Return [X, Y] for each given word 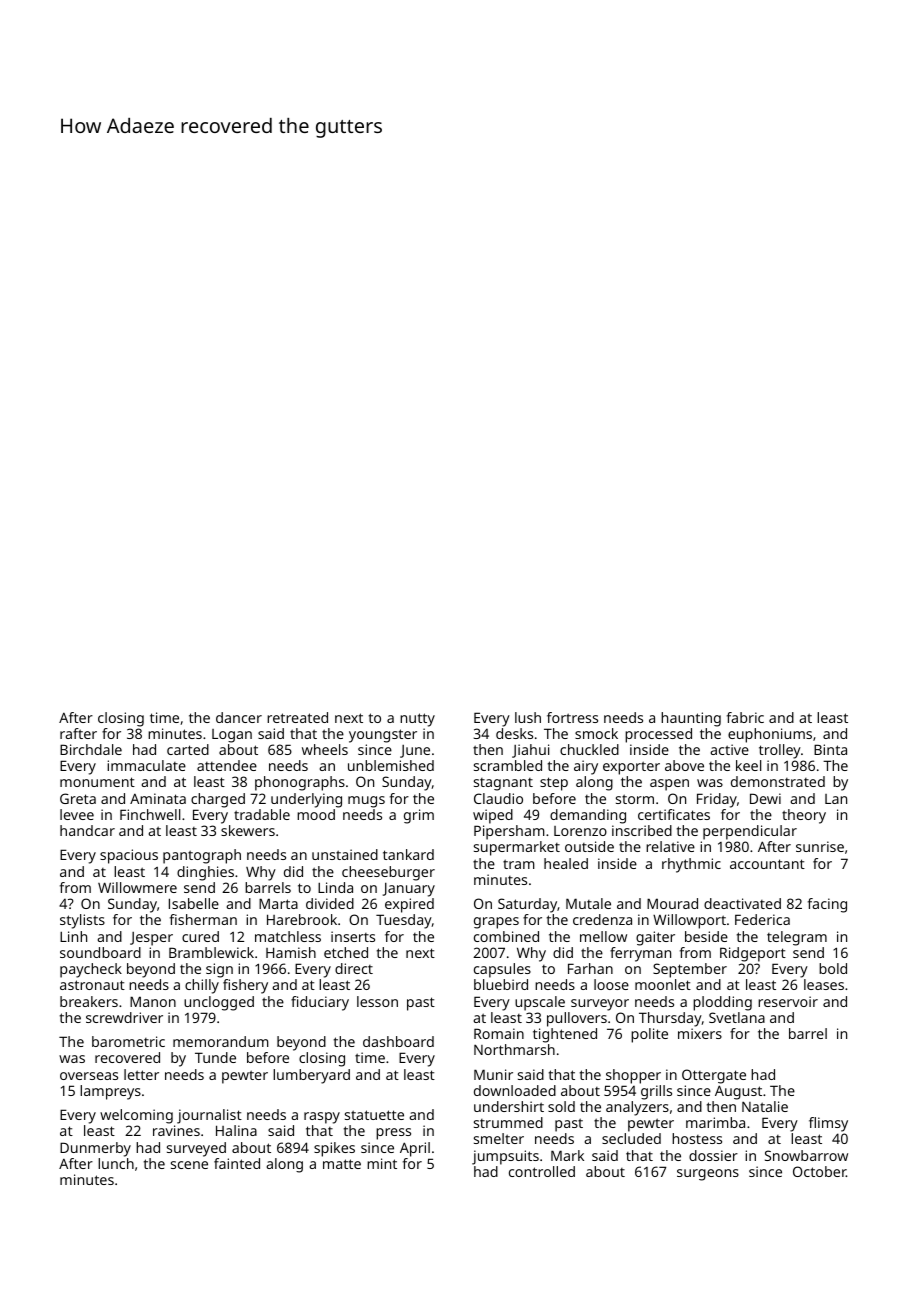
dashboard [398, 1041]
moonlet [663, 984]
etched [346, 952]
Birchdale [91, 749]
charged [218, 800]
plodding [722, 1003]
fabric [745, 717]
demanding [588, 816]
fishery [245, 986]
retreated [297, 717]
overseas [89, 1076]
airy [586, 767]
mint [382, 1163]
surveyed [196, 1149]
